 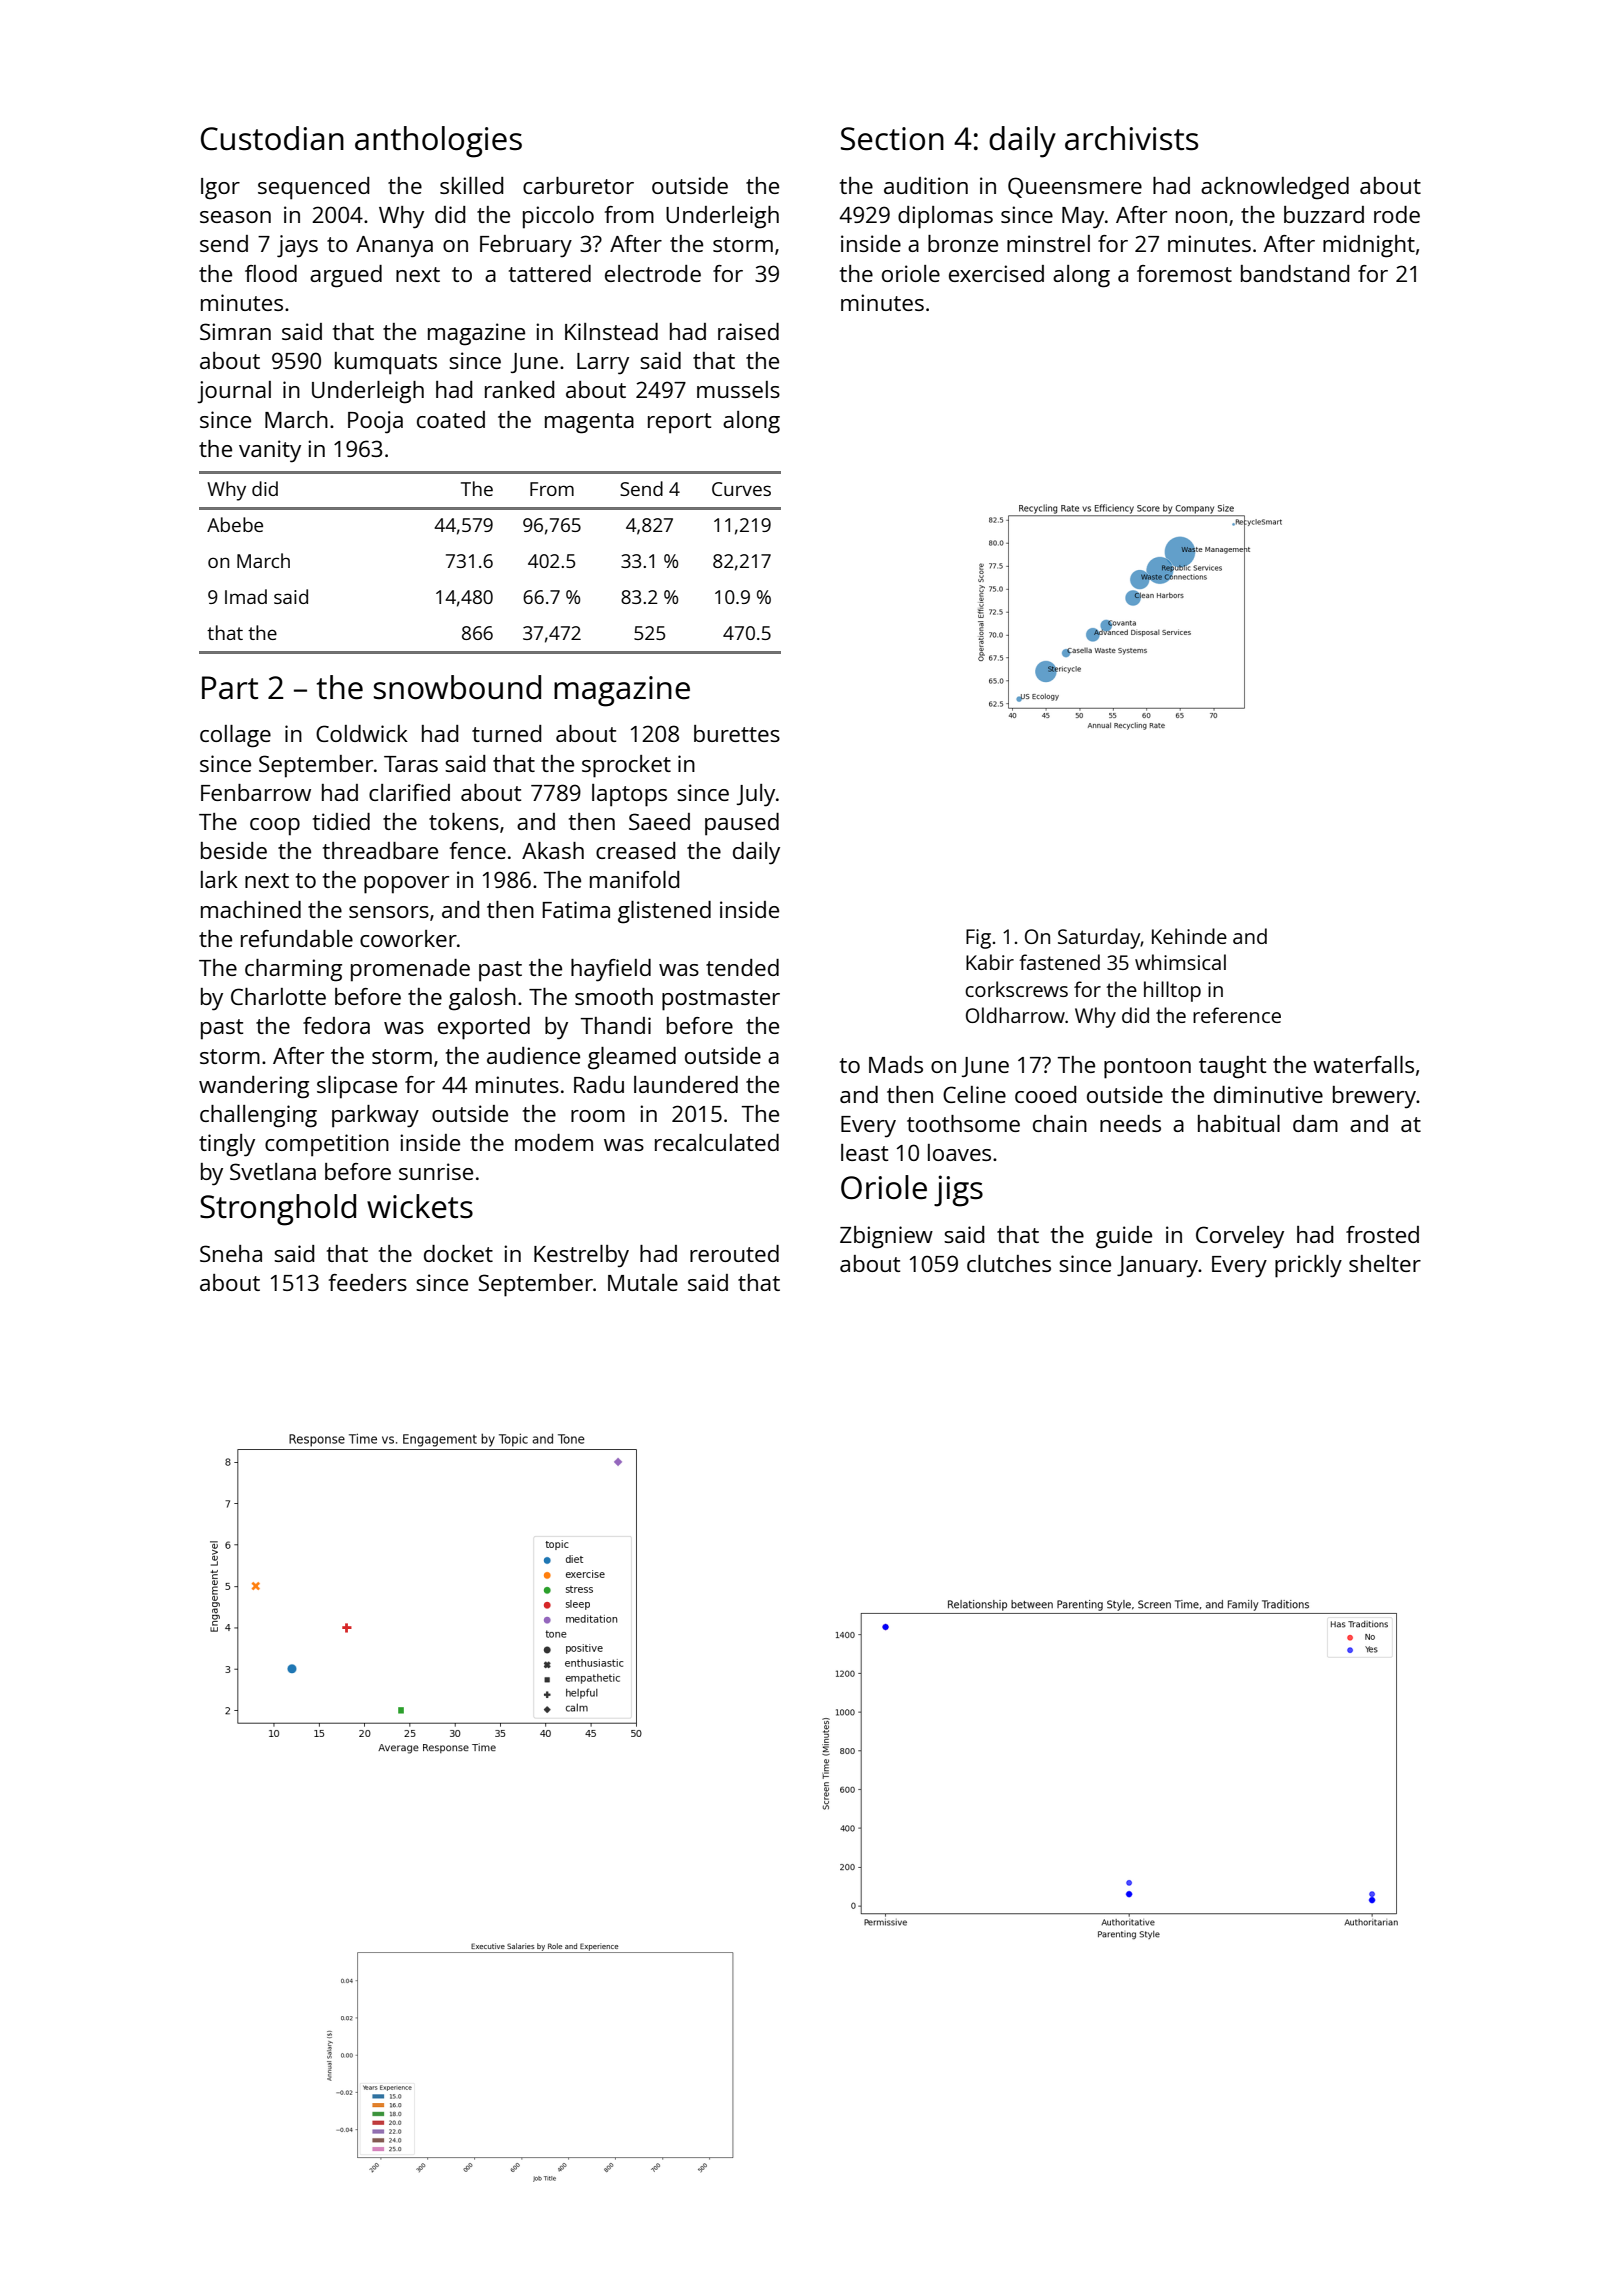 What do you see at coordinates (1189, 936) in the page?
I see `Kehinde` at bounding box center [1189, 936].
